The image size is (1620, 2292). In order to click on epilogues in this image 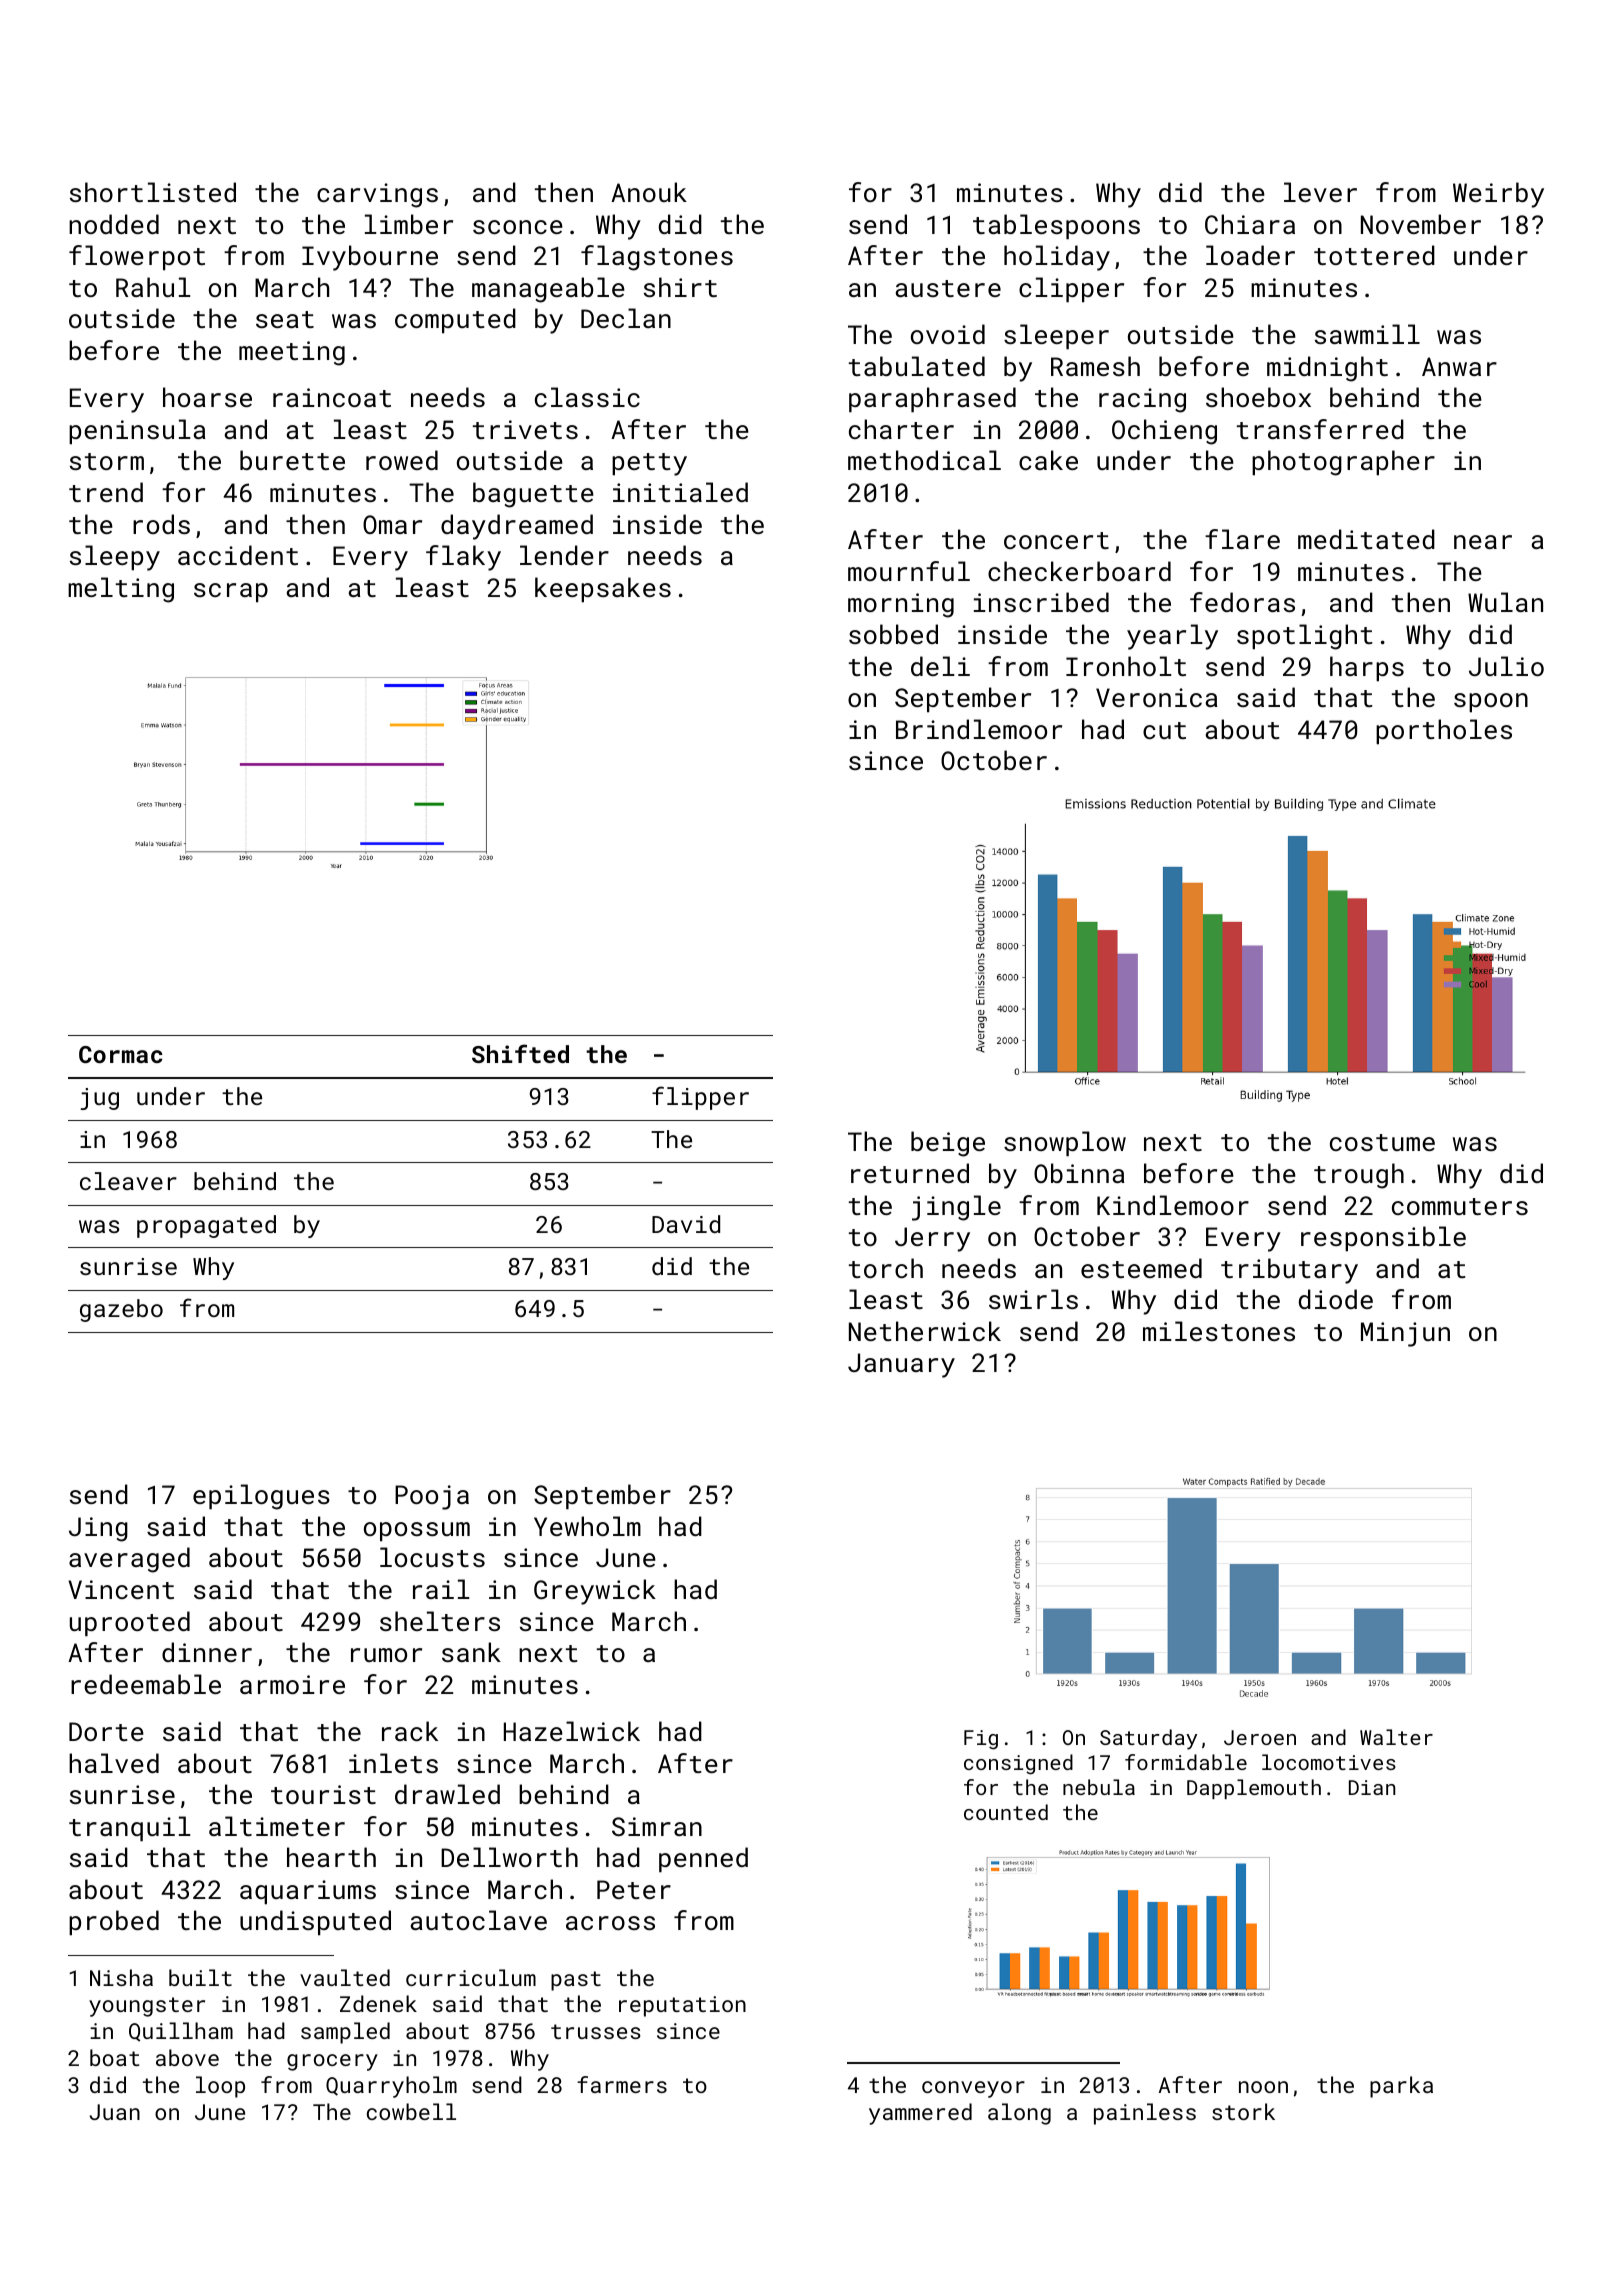, I will do `click(261, 1497)`.
